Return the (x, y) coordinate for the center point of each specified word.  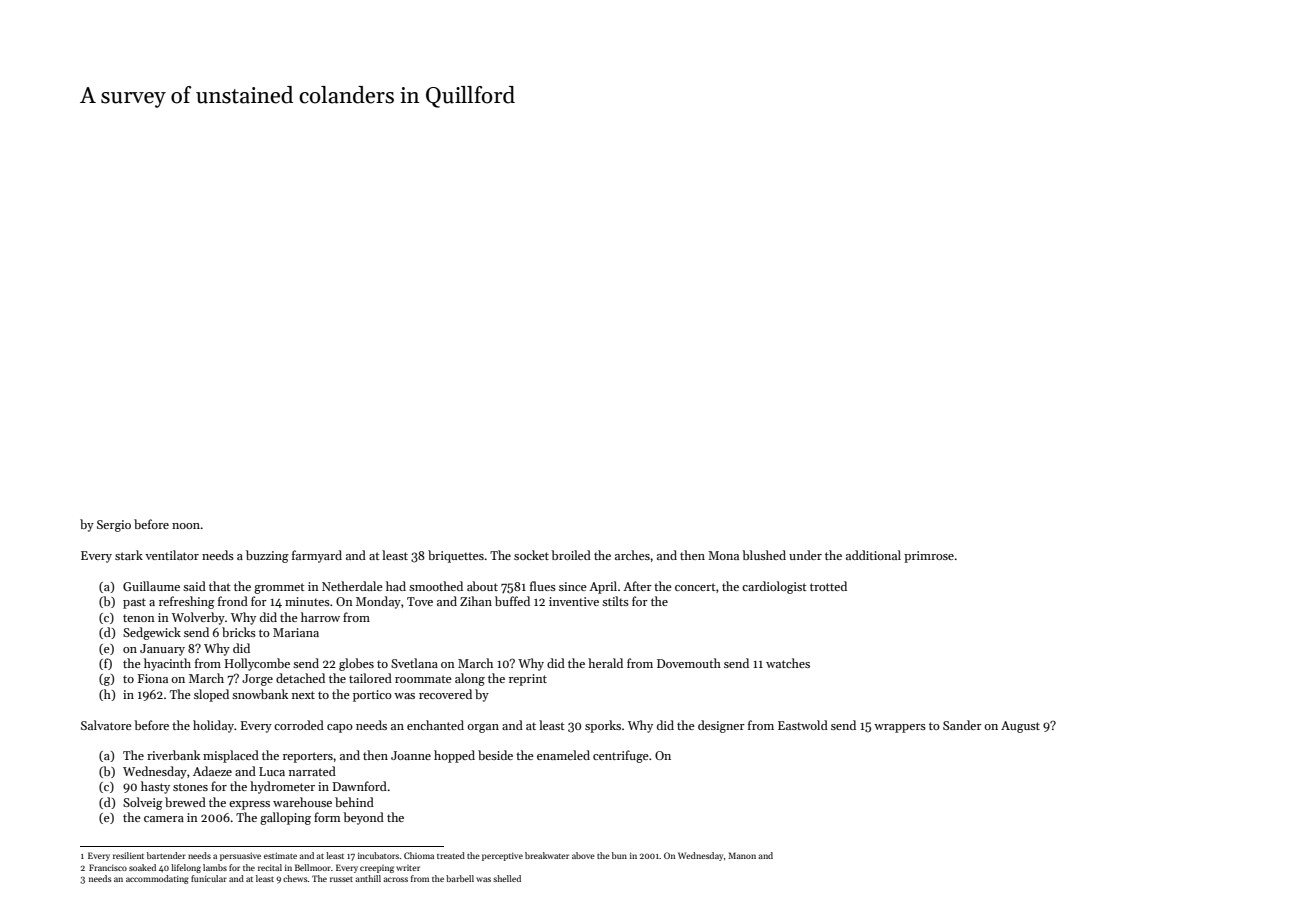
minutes (307, 601)
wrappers (900, 728)
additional (873, 555)
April (603, 587)
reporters (308, 757)
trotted (828, 586)
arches (632, 555)
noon (186, 526)
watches (788, 663)
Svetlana (414, 663)
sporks (603, 726)
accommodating (157, 879)
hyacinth (167, 664)
